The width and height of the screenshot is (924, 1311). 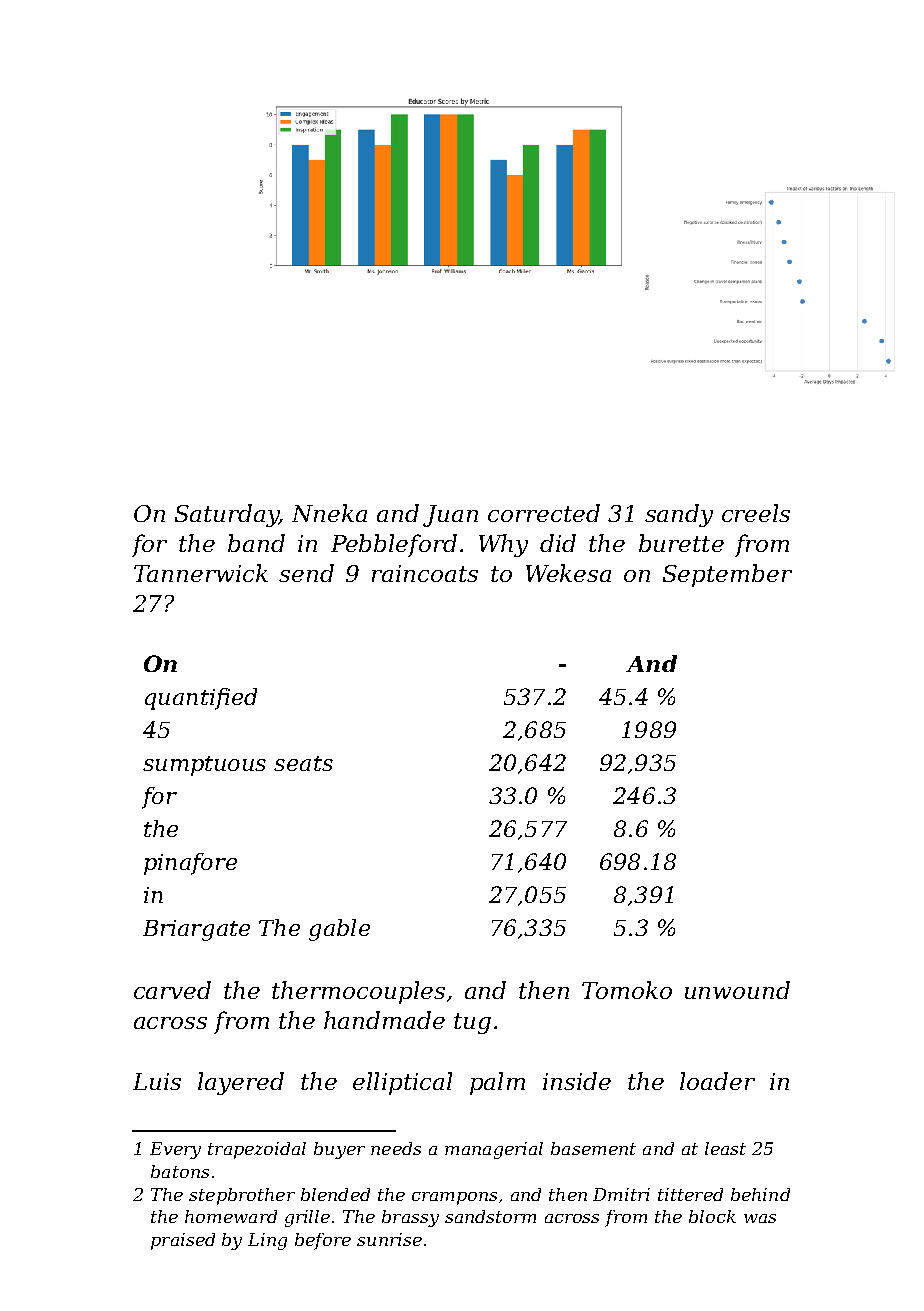 I want to click on burette, so click(x=681, y=543).
